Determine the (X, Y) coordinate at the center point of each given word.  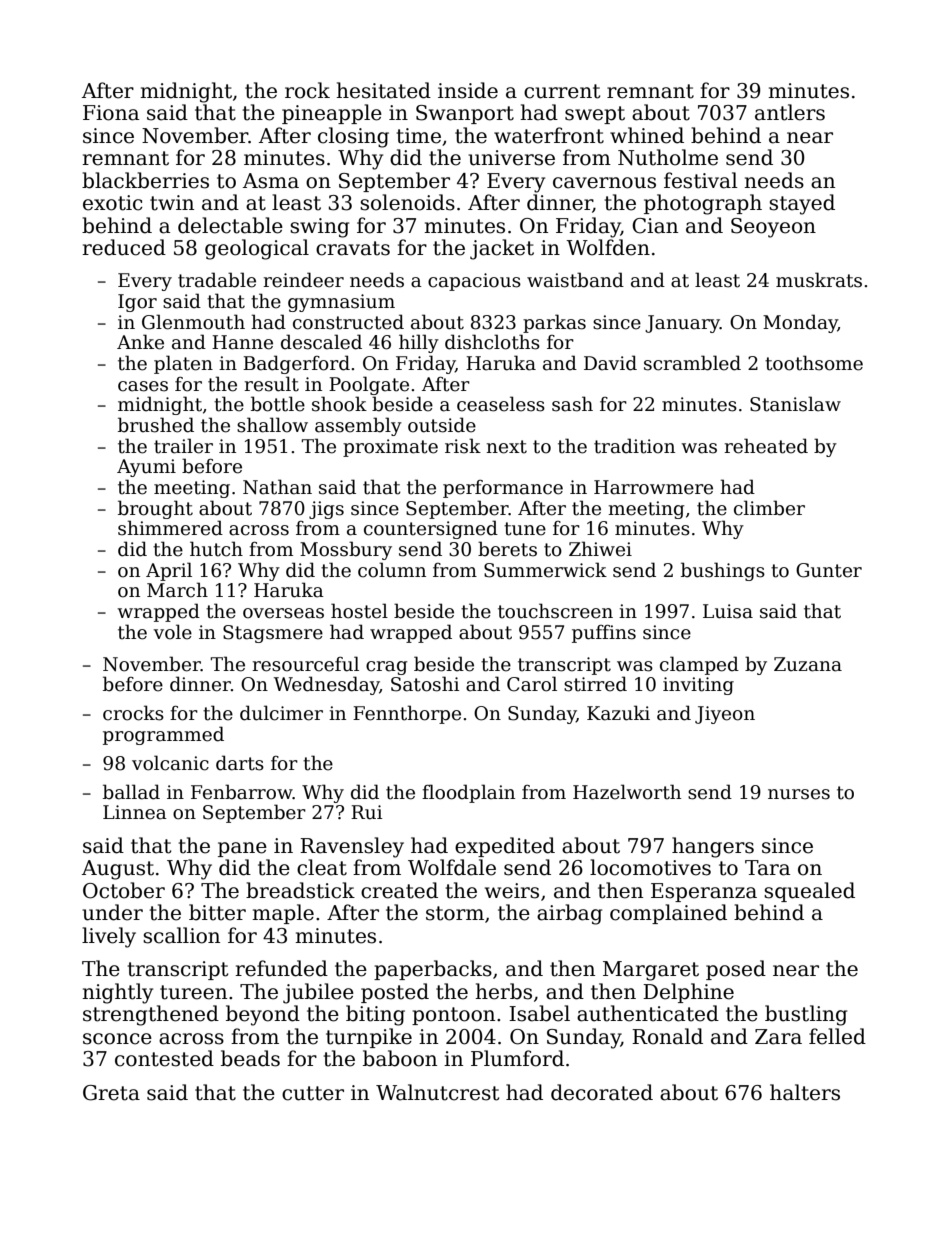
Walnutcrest (437, 1092)
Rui (366, 812)
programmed (163, 735)
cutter (313, 1093)
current (562, 91)
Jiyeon (725, 715)
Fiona (111, 113)
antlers (790, 112)
